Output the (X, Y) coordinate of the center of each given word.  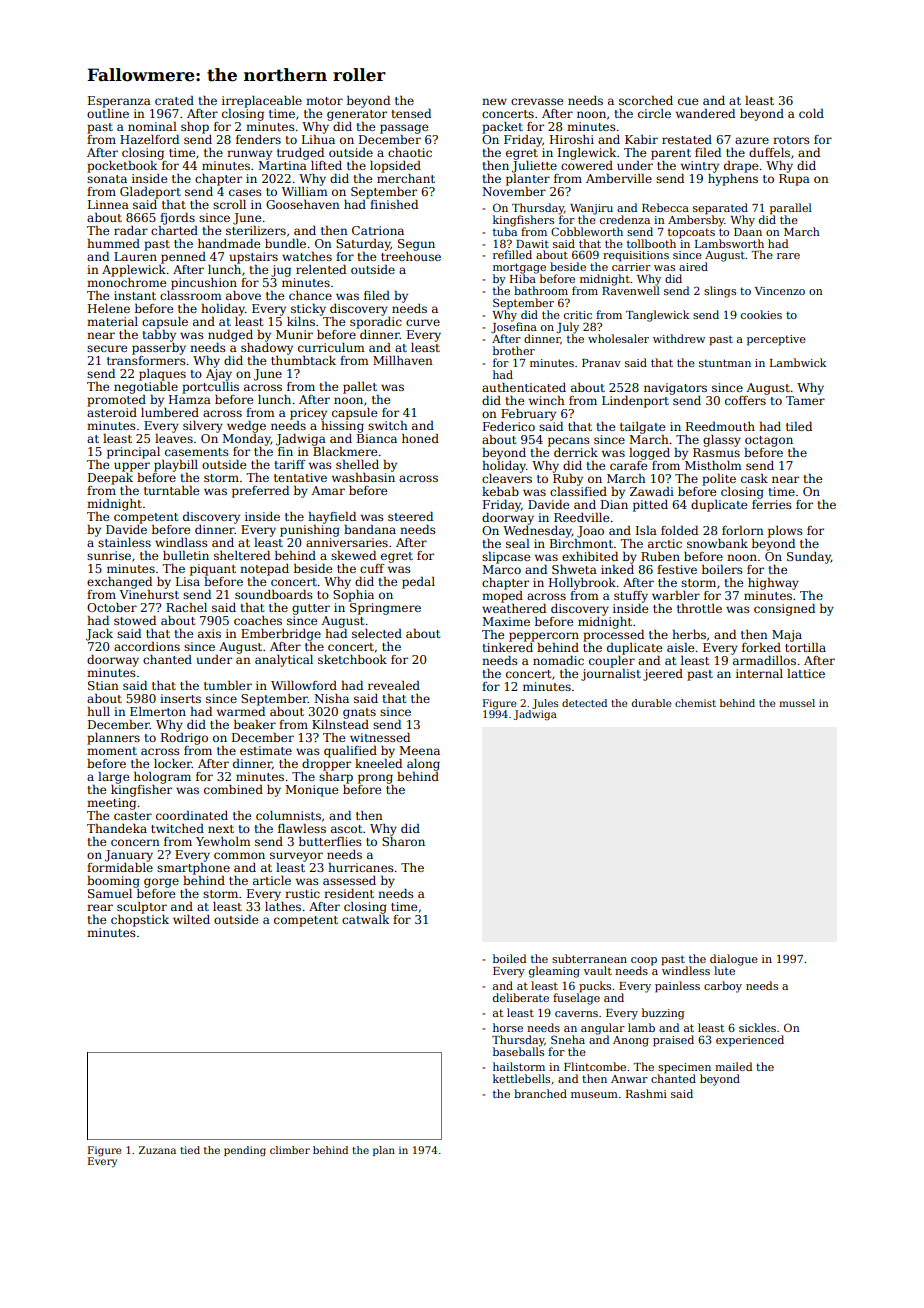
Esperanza (119, 102)
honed (420, 438)
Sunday (809, 558)
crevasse (537, 101)
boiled (510, 958)
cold (811, 113)
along (423, 765)
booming (113, 882)
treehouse (411, 256)
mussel (797, 703)
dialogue (734, 960)
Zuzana (157, 1150)
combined (233, 789)
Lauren (135, 256)
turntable (171, 490)
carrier (631, 267)
